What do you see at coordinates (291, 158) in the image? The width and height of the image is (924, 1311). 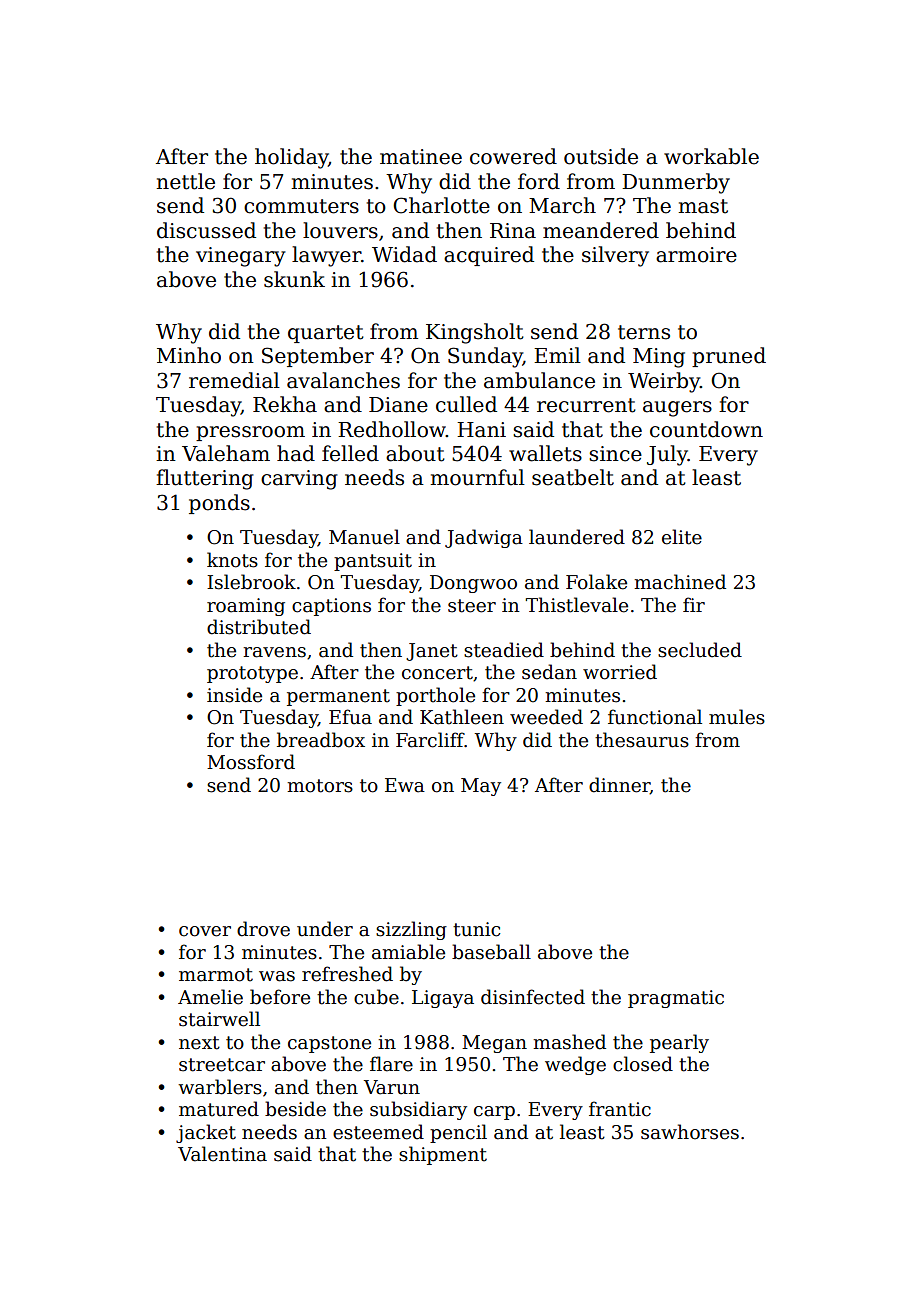 I see `holiday` at bounding box center [291, 158].
